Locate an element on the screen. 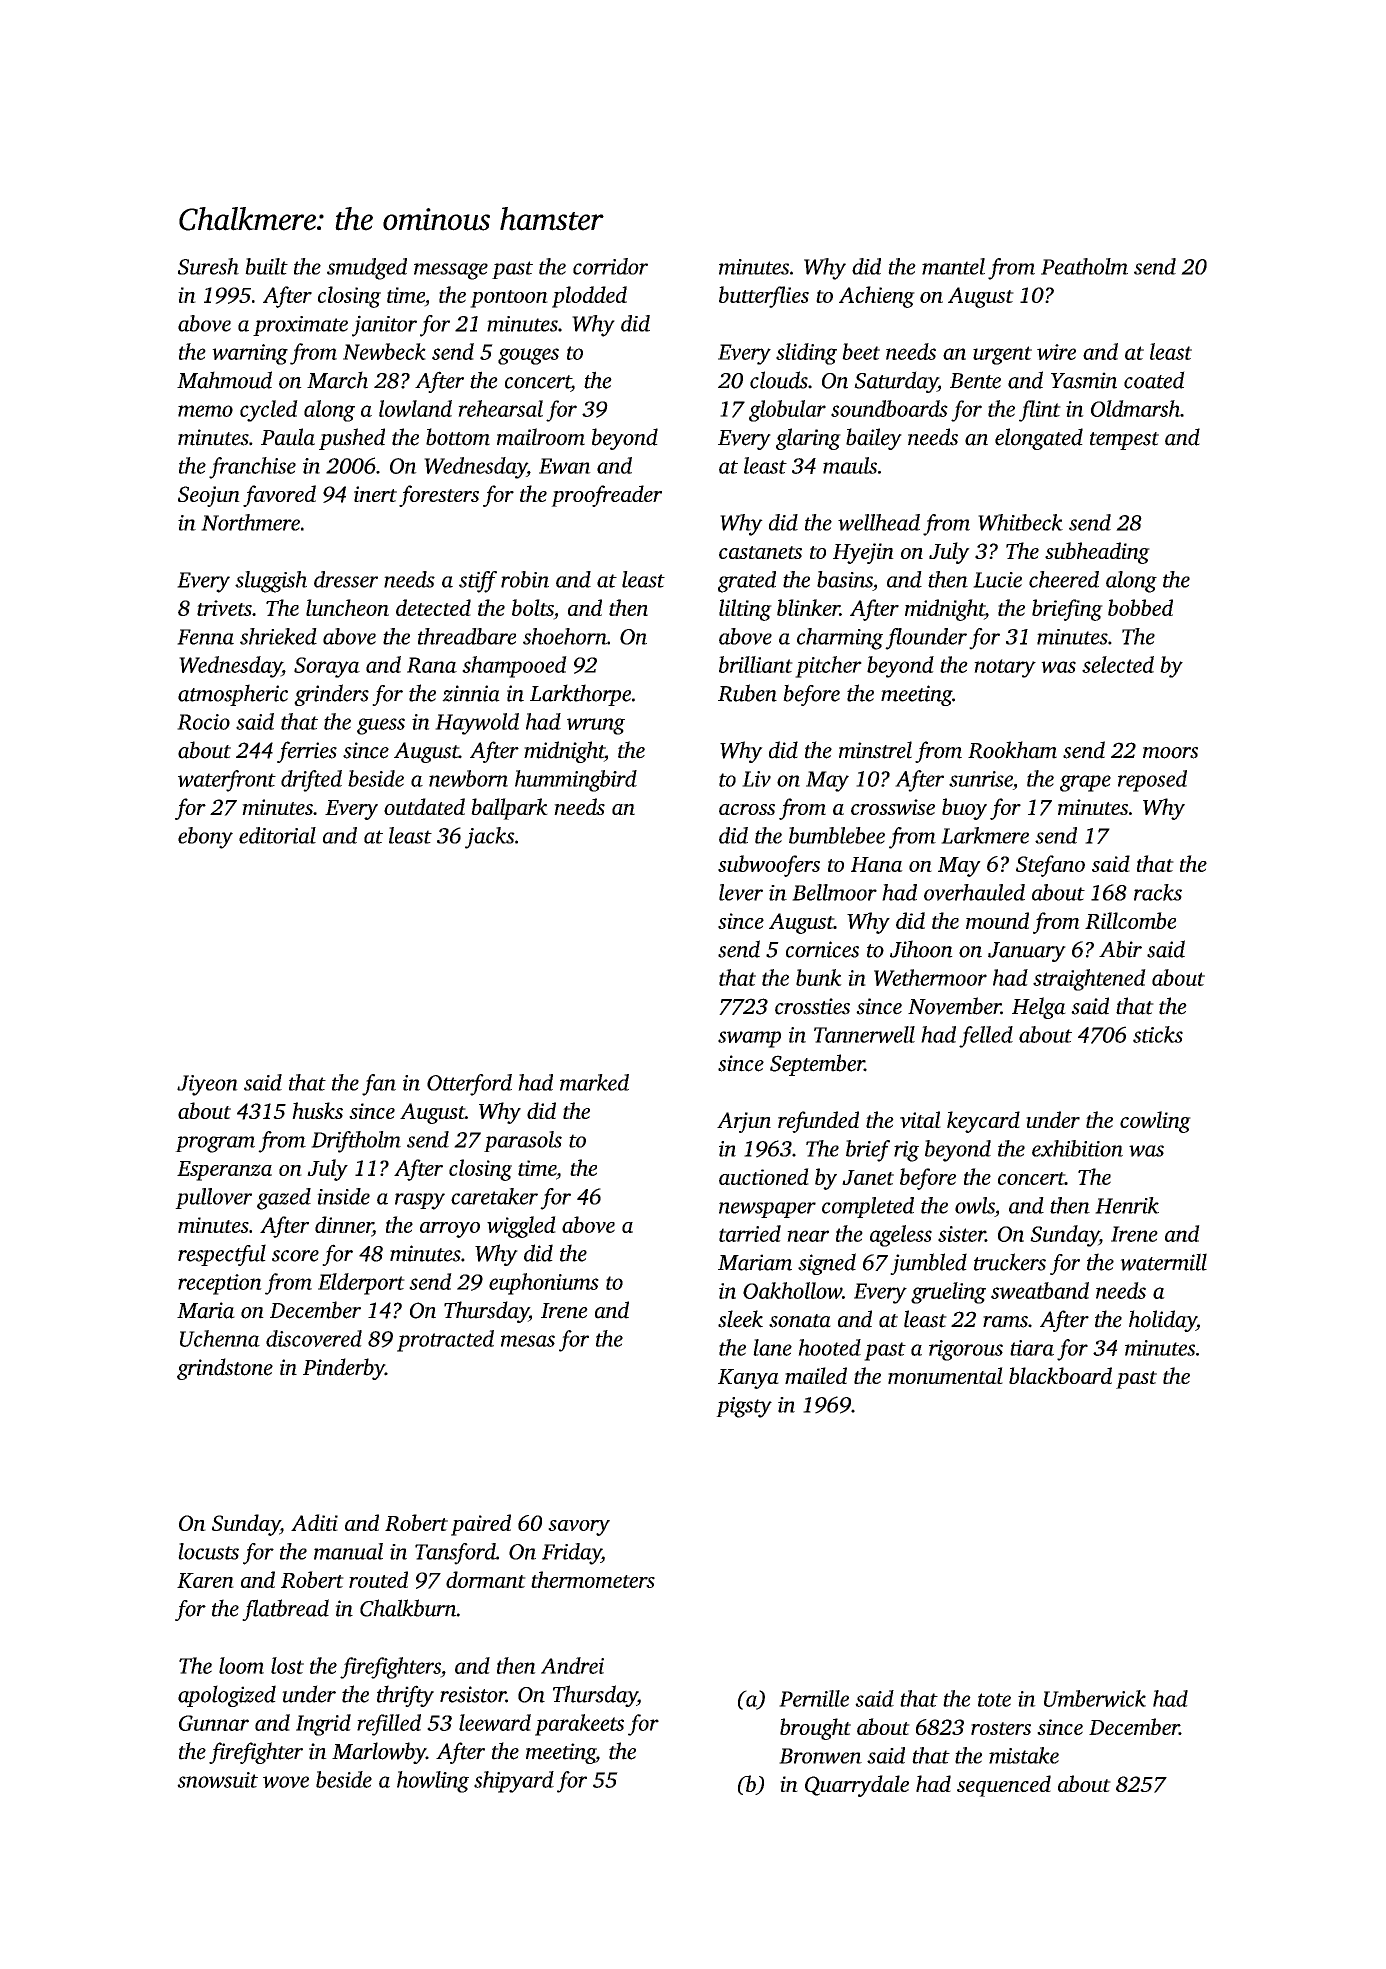 The width and height of the screenshot is (1386, 1969). stiff is located at coordinates (478, 582).
